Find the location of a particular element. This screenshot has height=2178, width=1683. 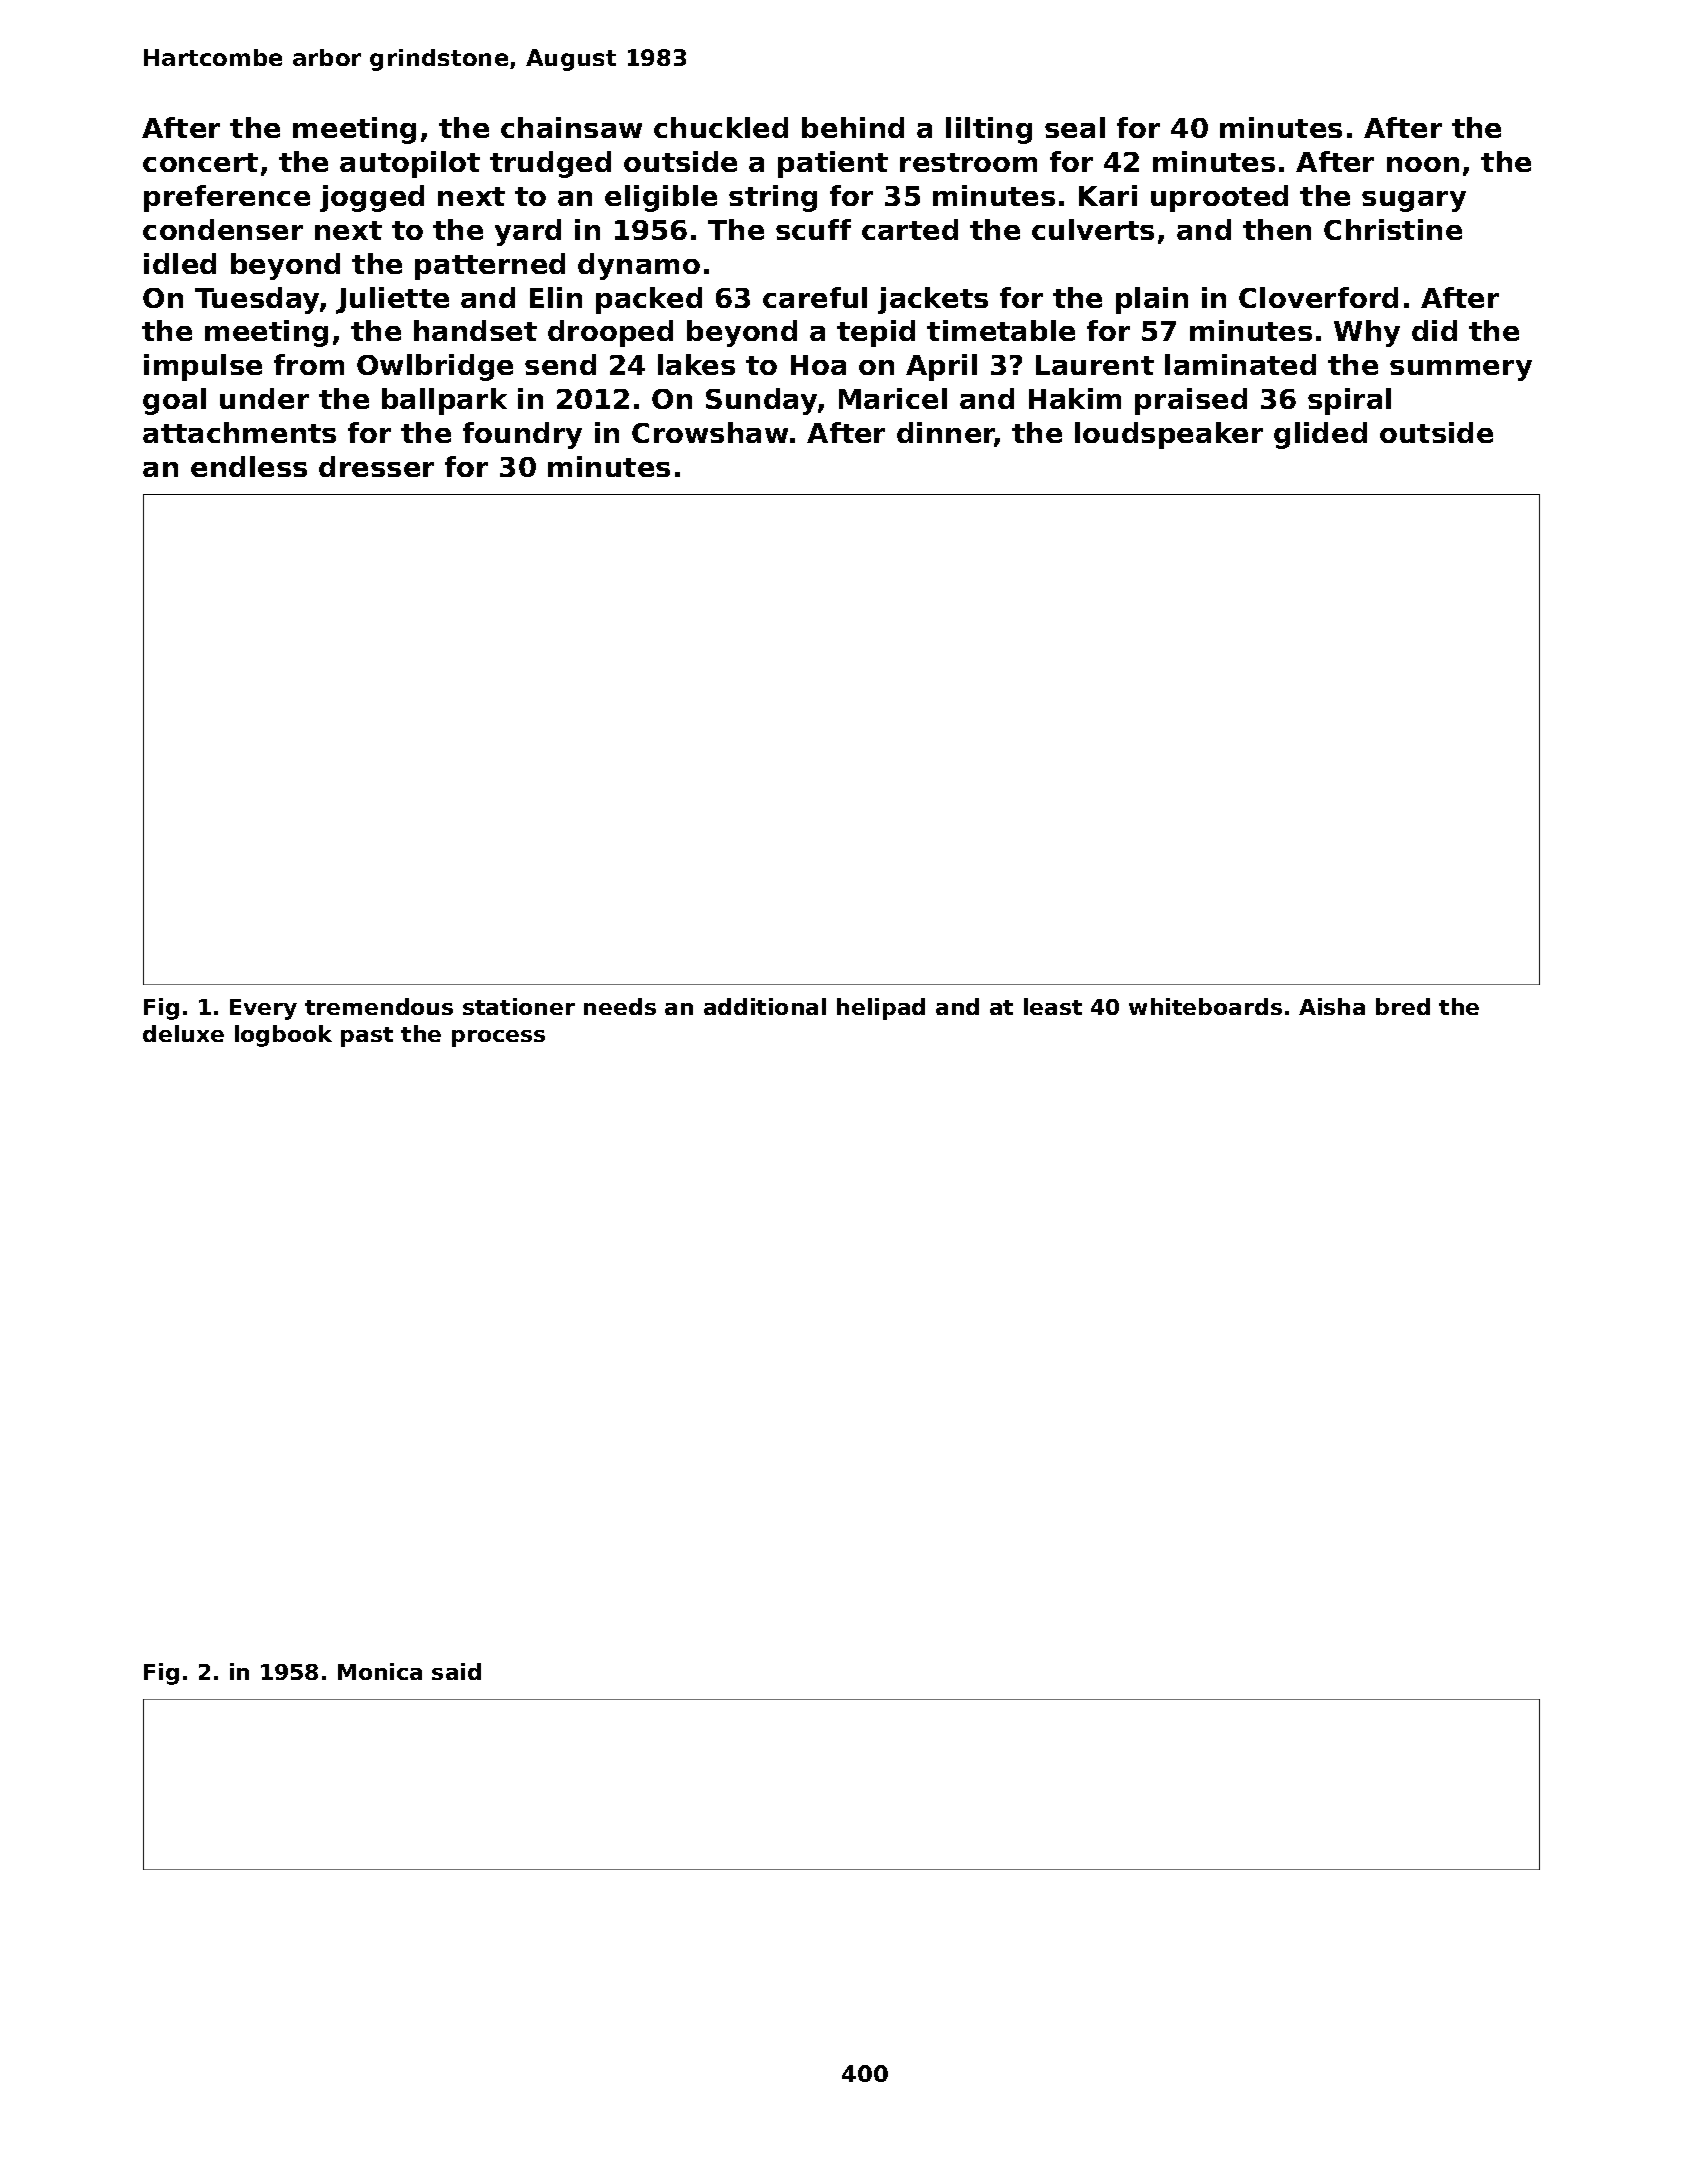

whiteboards is located at coordinates (1205, 1006).
